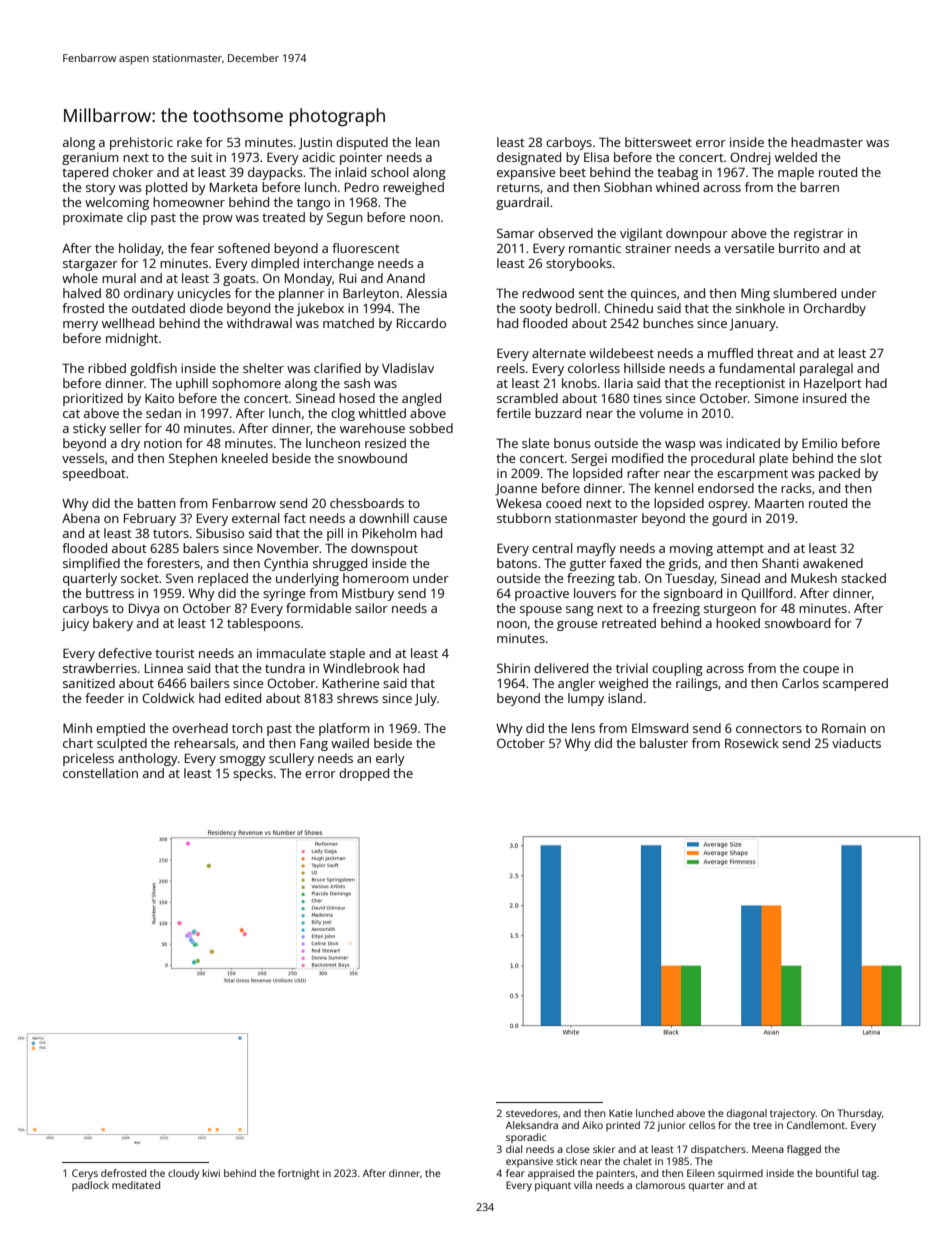  I want to click on buzzard, so click(558, 413).
